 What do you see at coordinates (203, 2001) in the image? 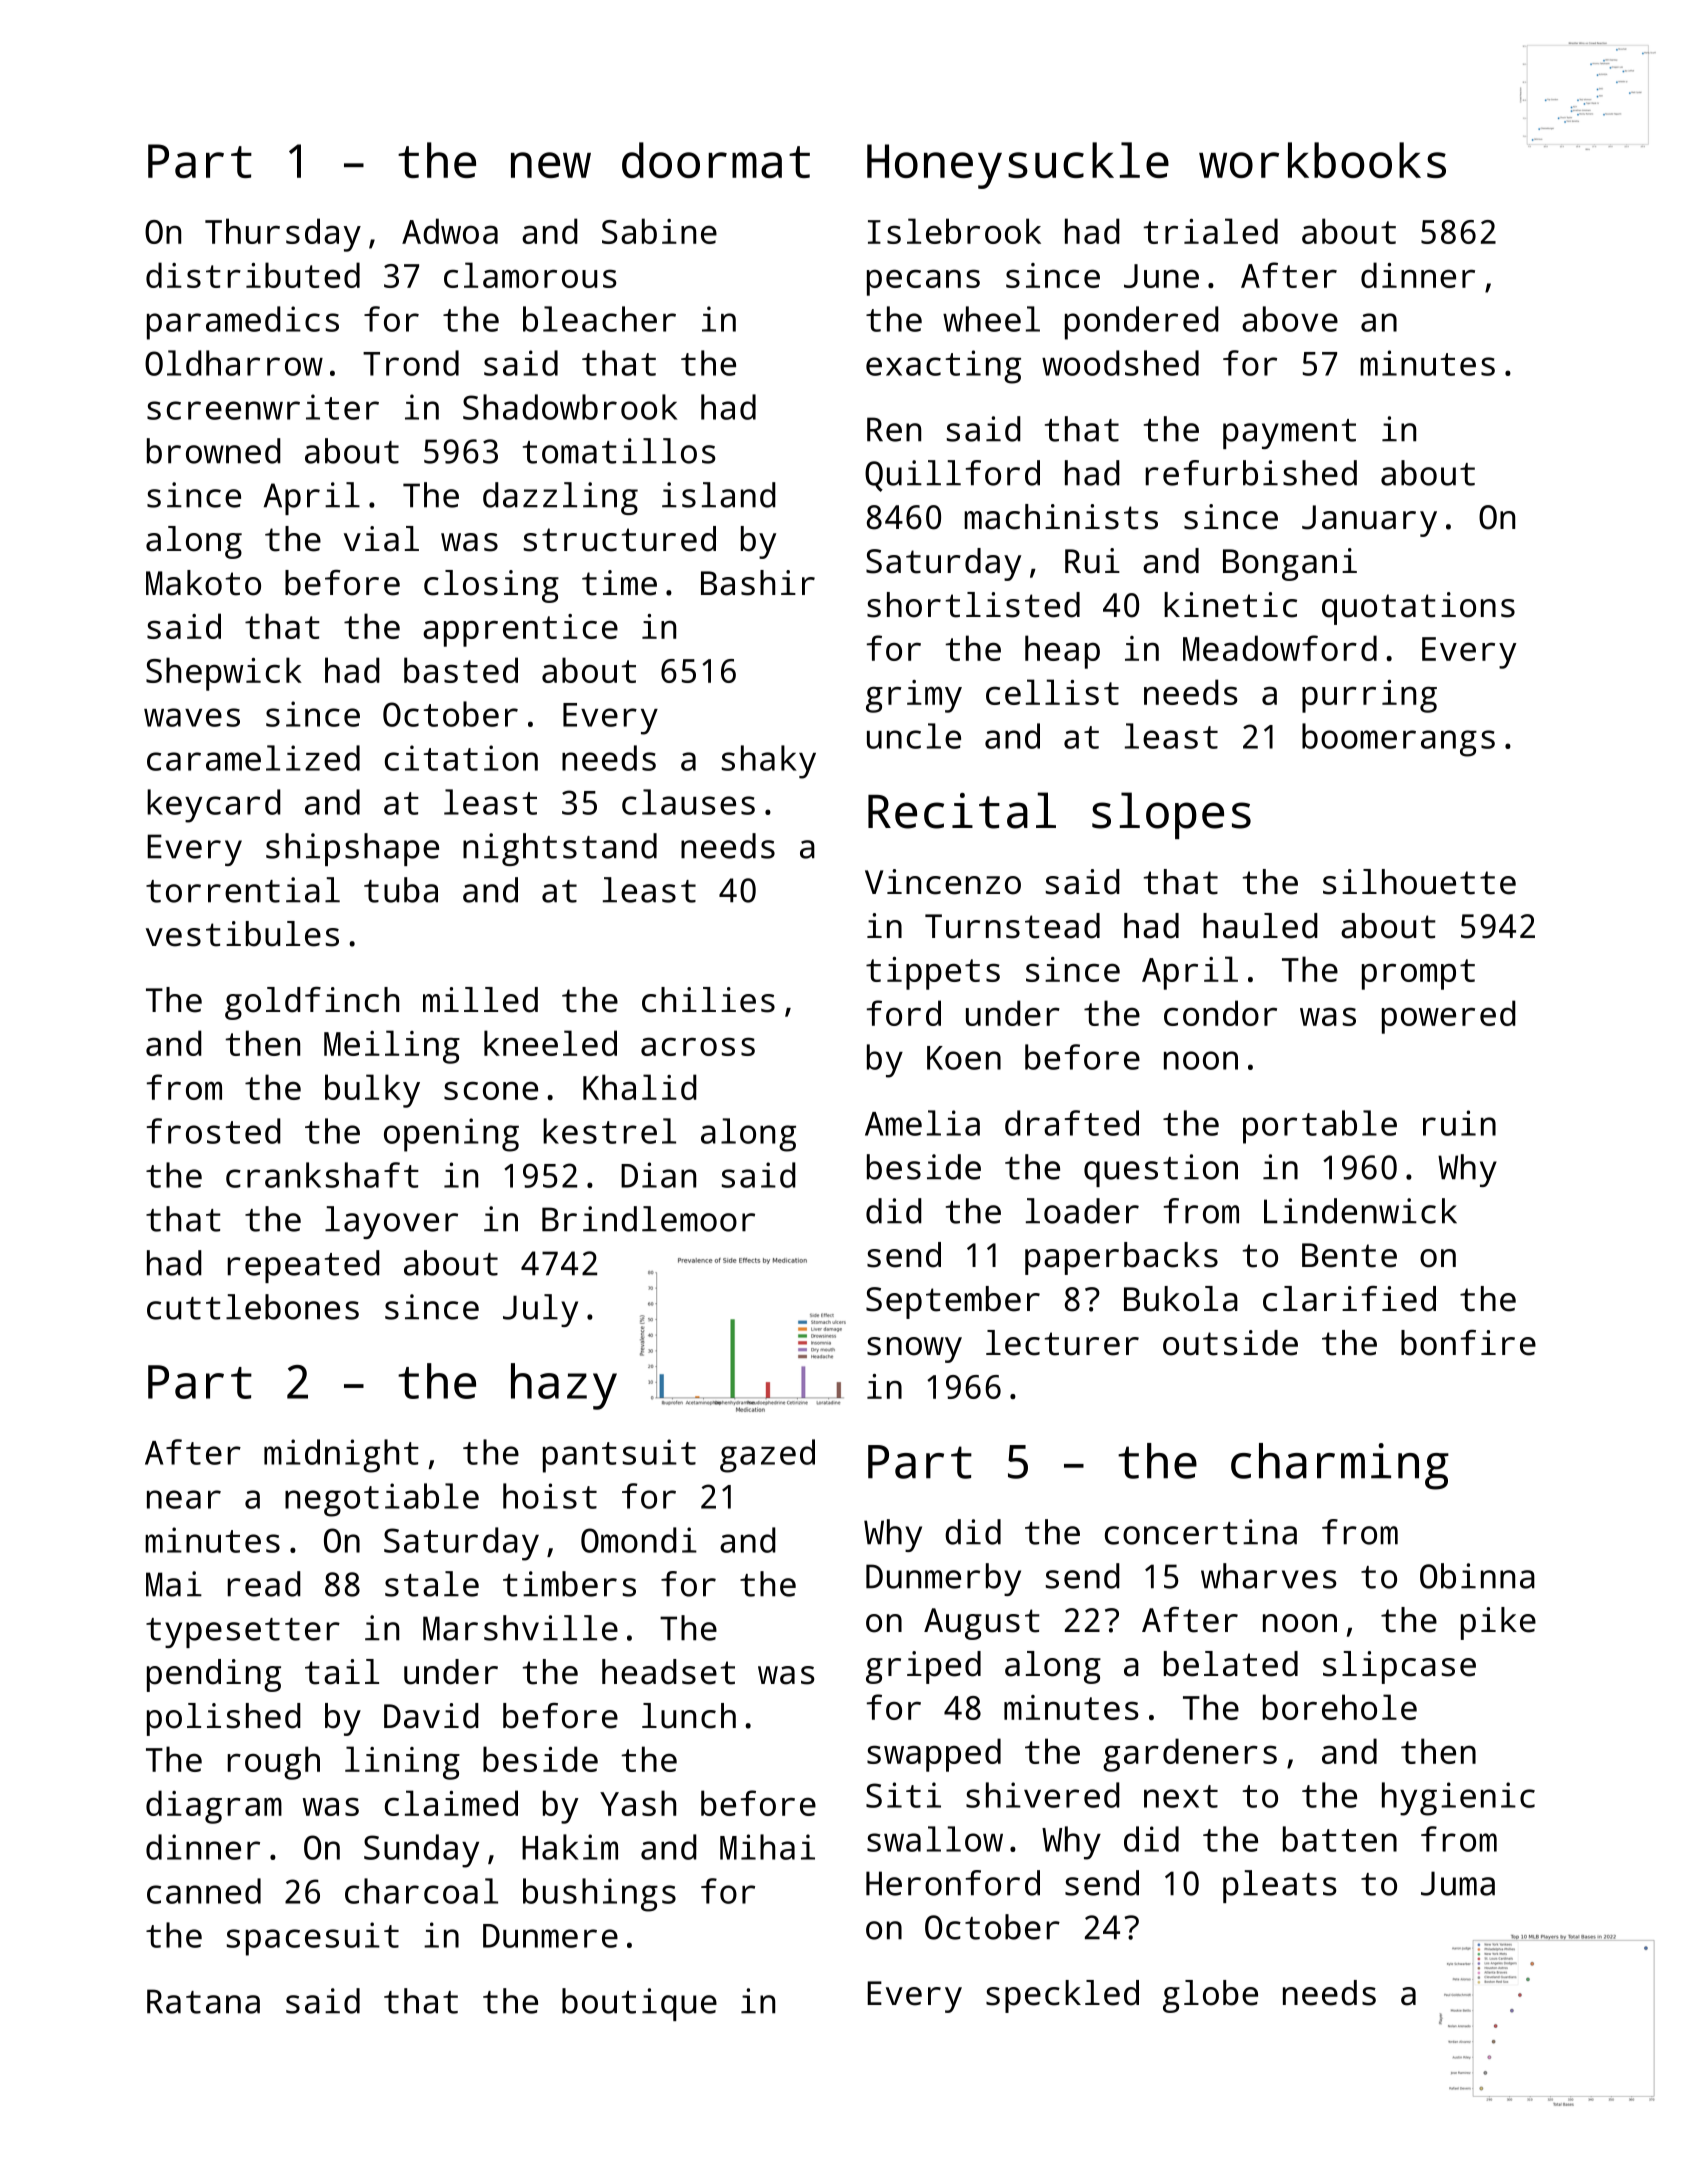
I see `Ratana` at bounding box center [203, 2001].
